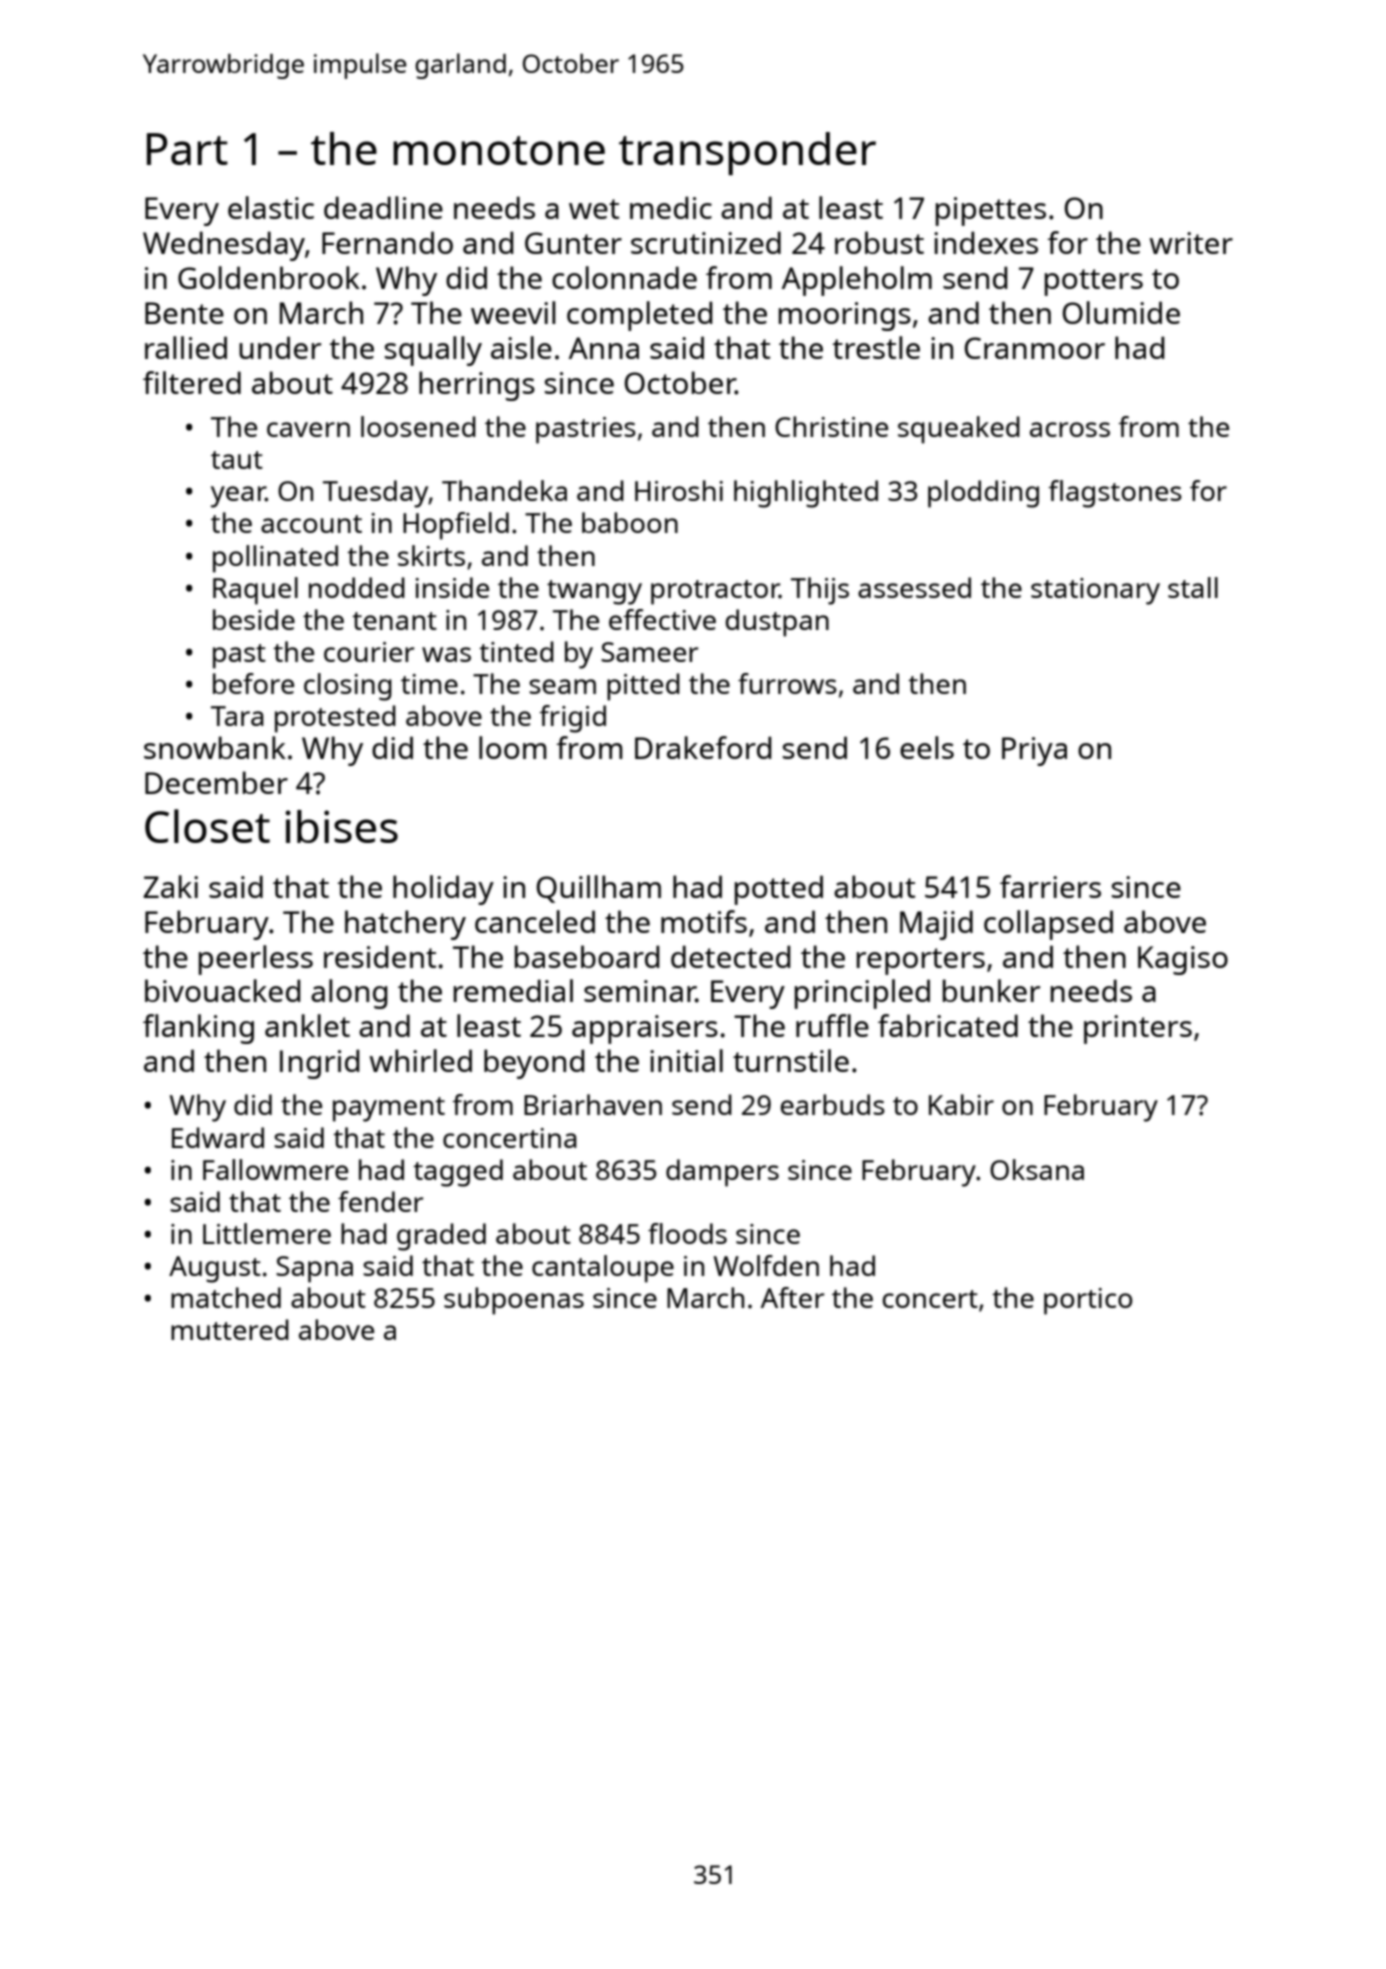 This image has width=1386, height=1969. What do you see at coordinates (747, 153) in the image?
I see `transponder` at bounding box center [747, 153].
